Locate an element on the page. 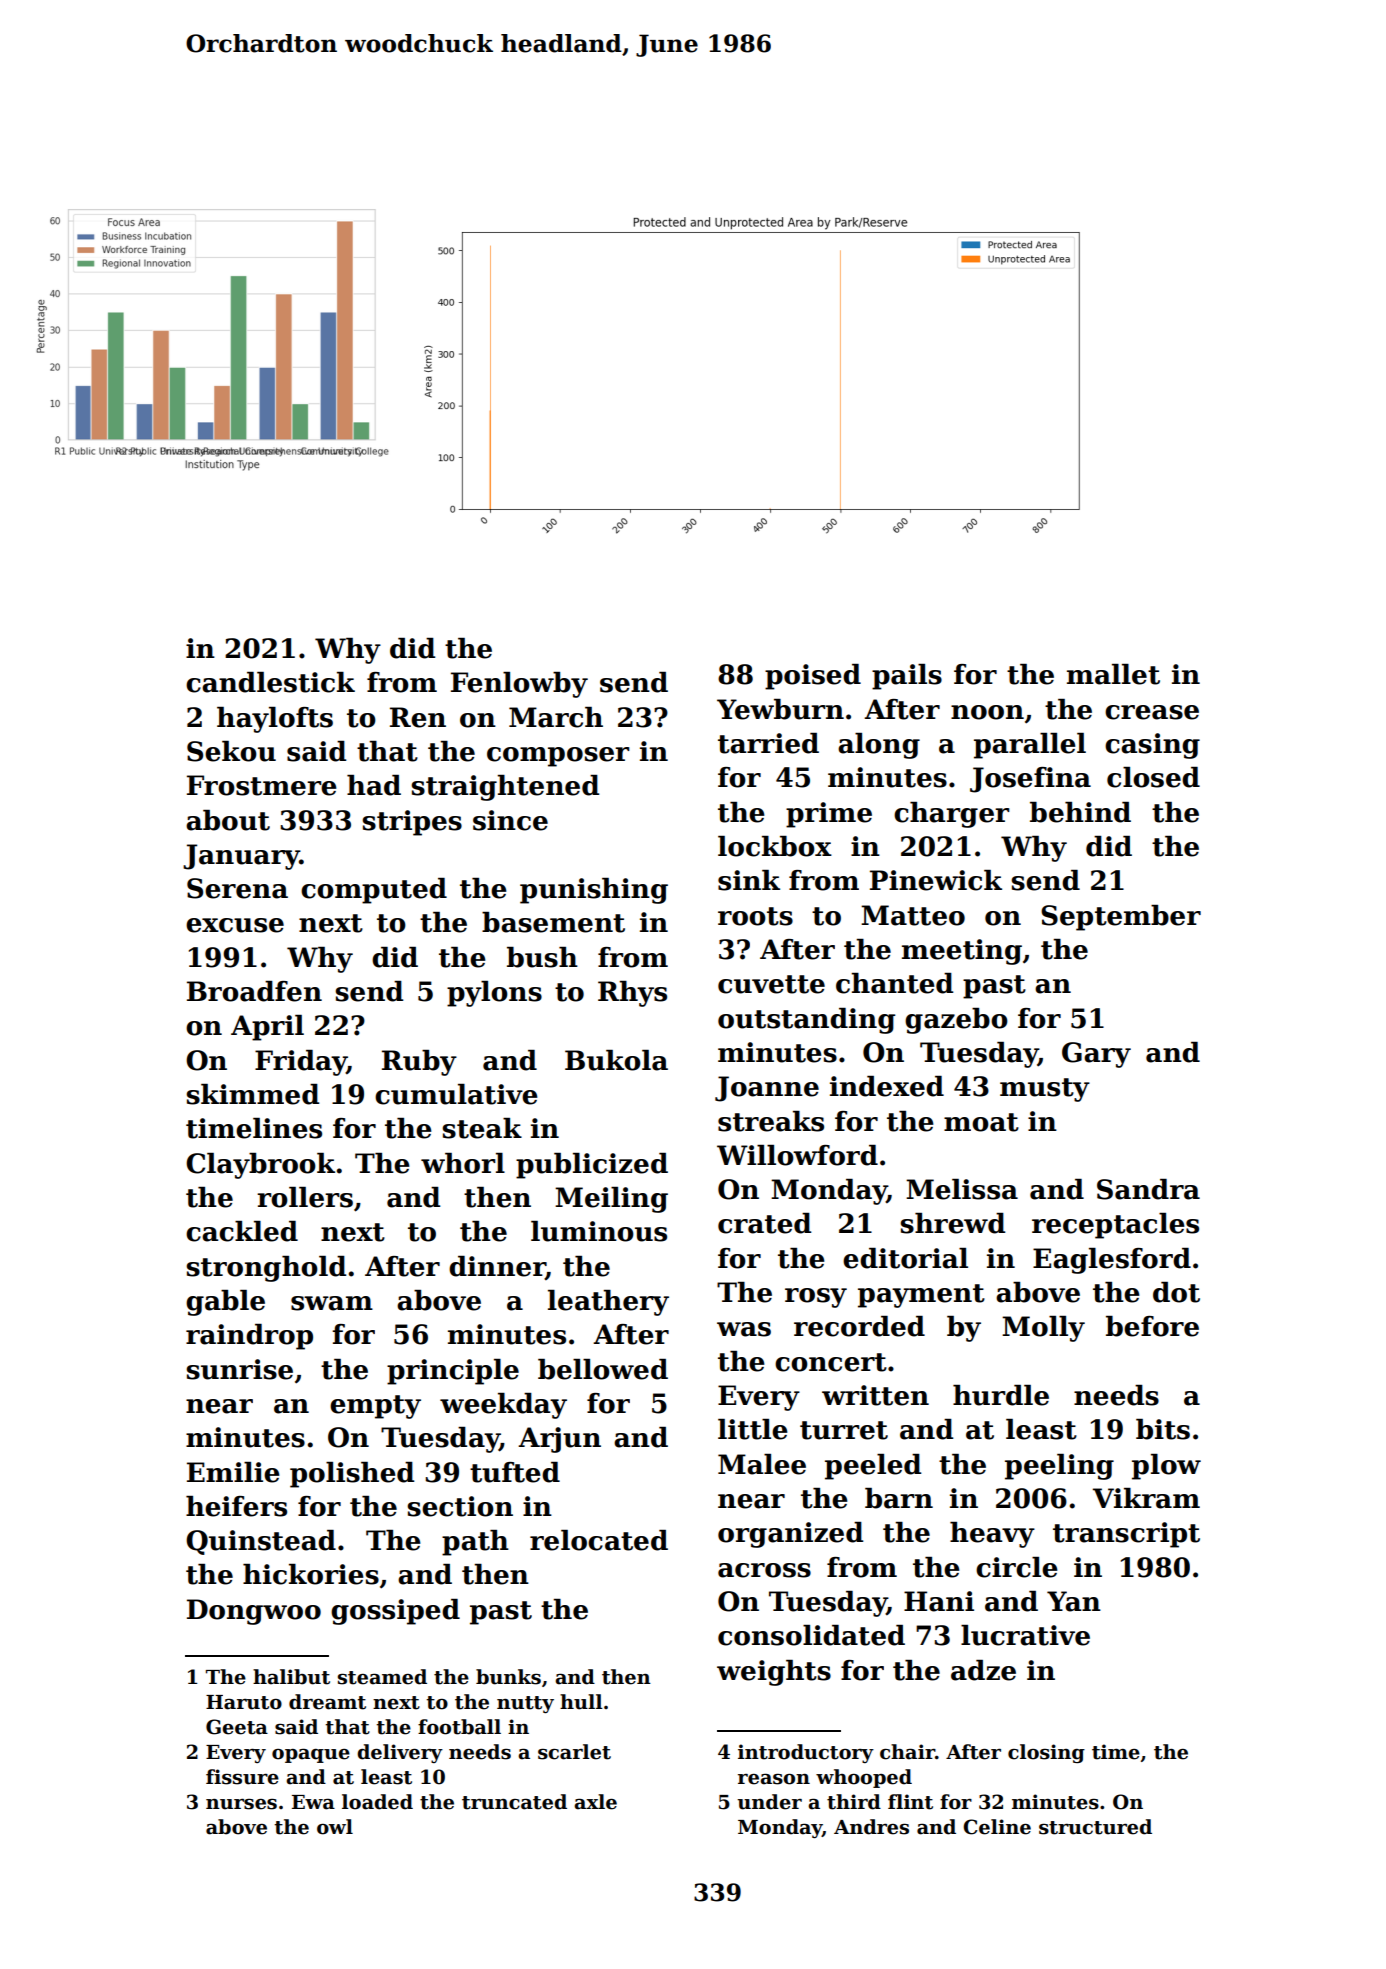 The image size is (1386, 1969). peeling is located at coordinates (1059, 1467).
